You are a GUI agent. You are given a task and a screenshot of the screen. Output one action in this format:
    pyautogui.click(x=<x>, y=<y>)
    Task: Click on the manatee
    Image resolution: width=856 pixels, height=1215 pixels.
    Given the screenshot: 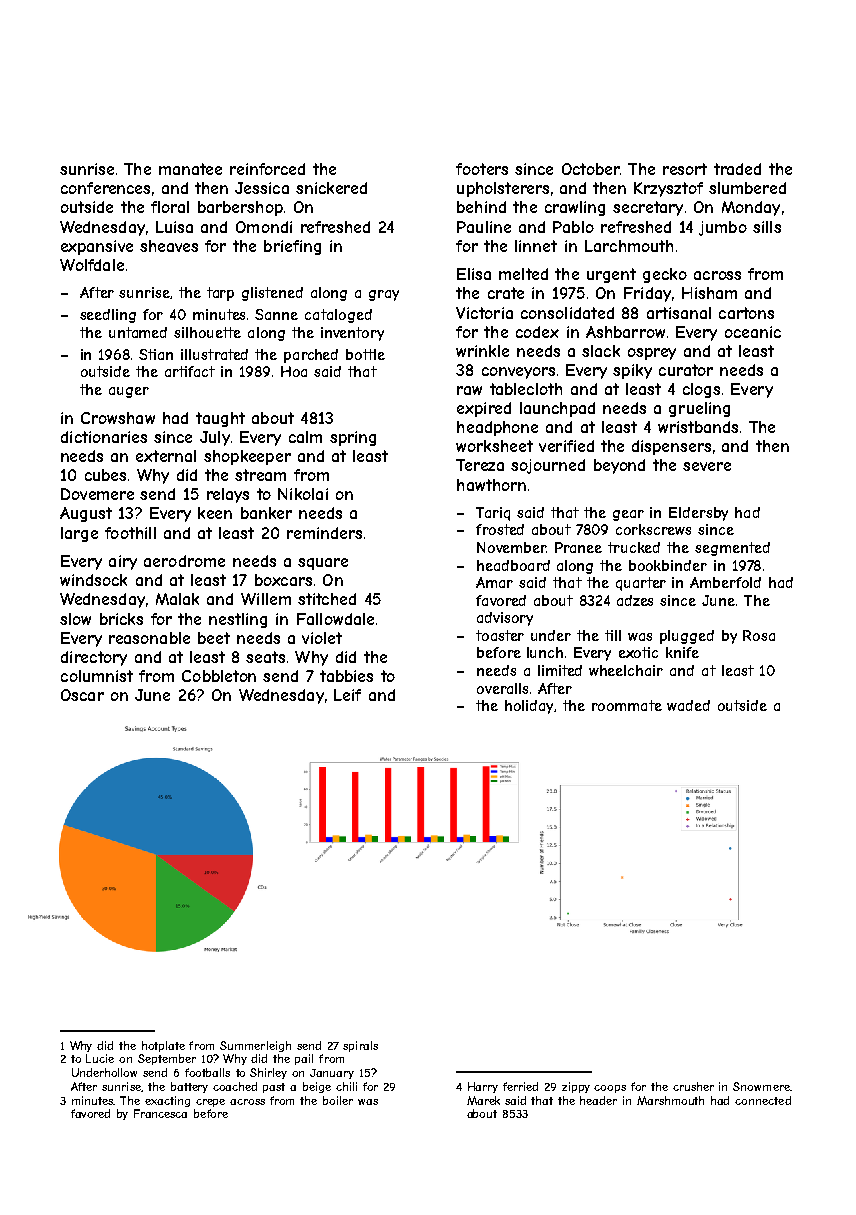 What is the action you would take?
    pyautogui.click(x=190, y=169)
